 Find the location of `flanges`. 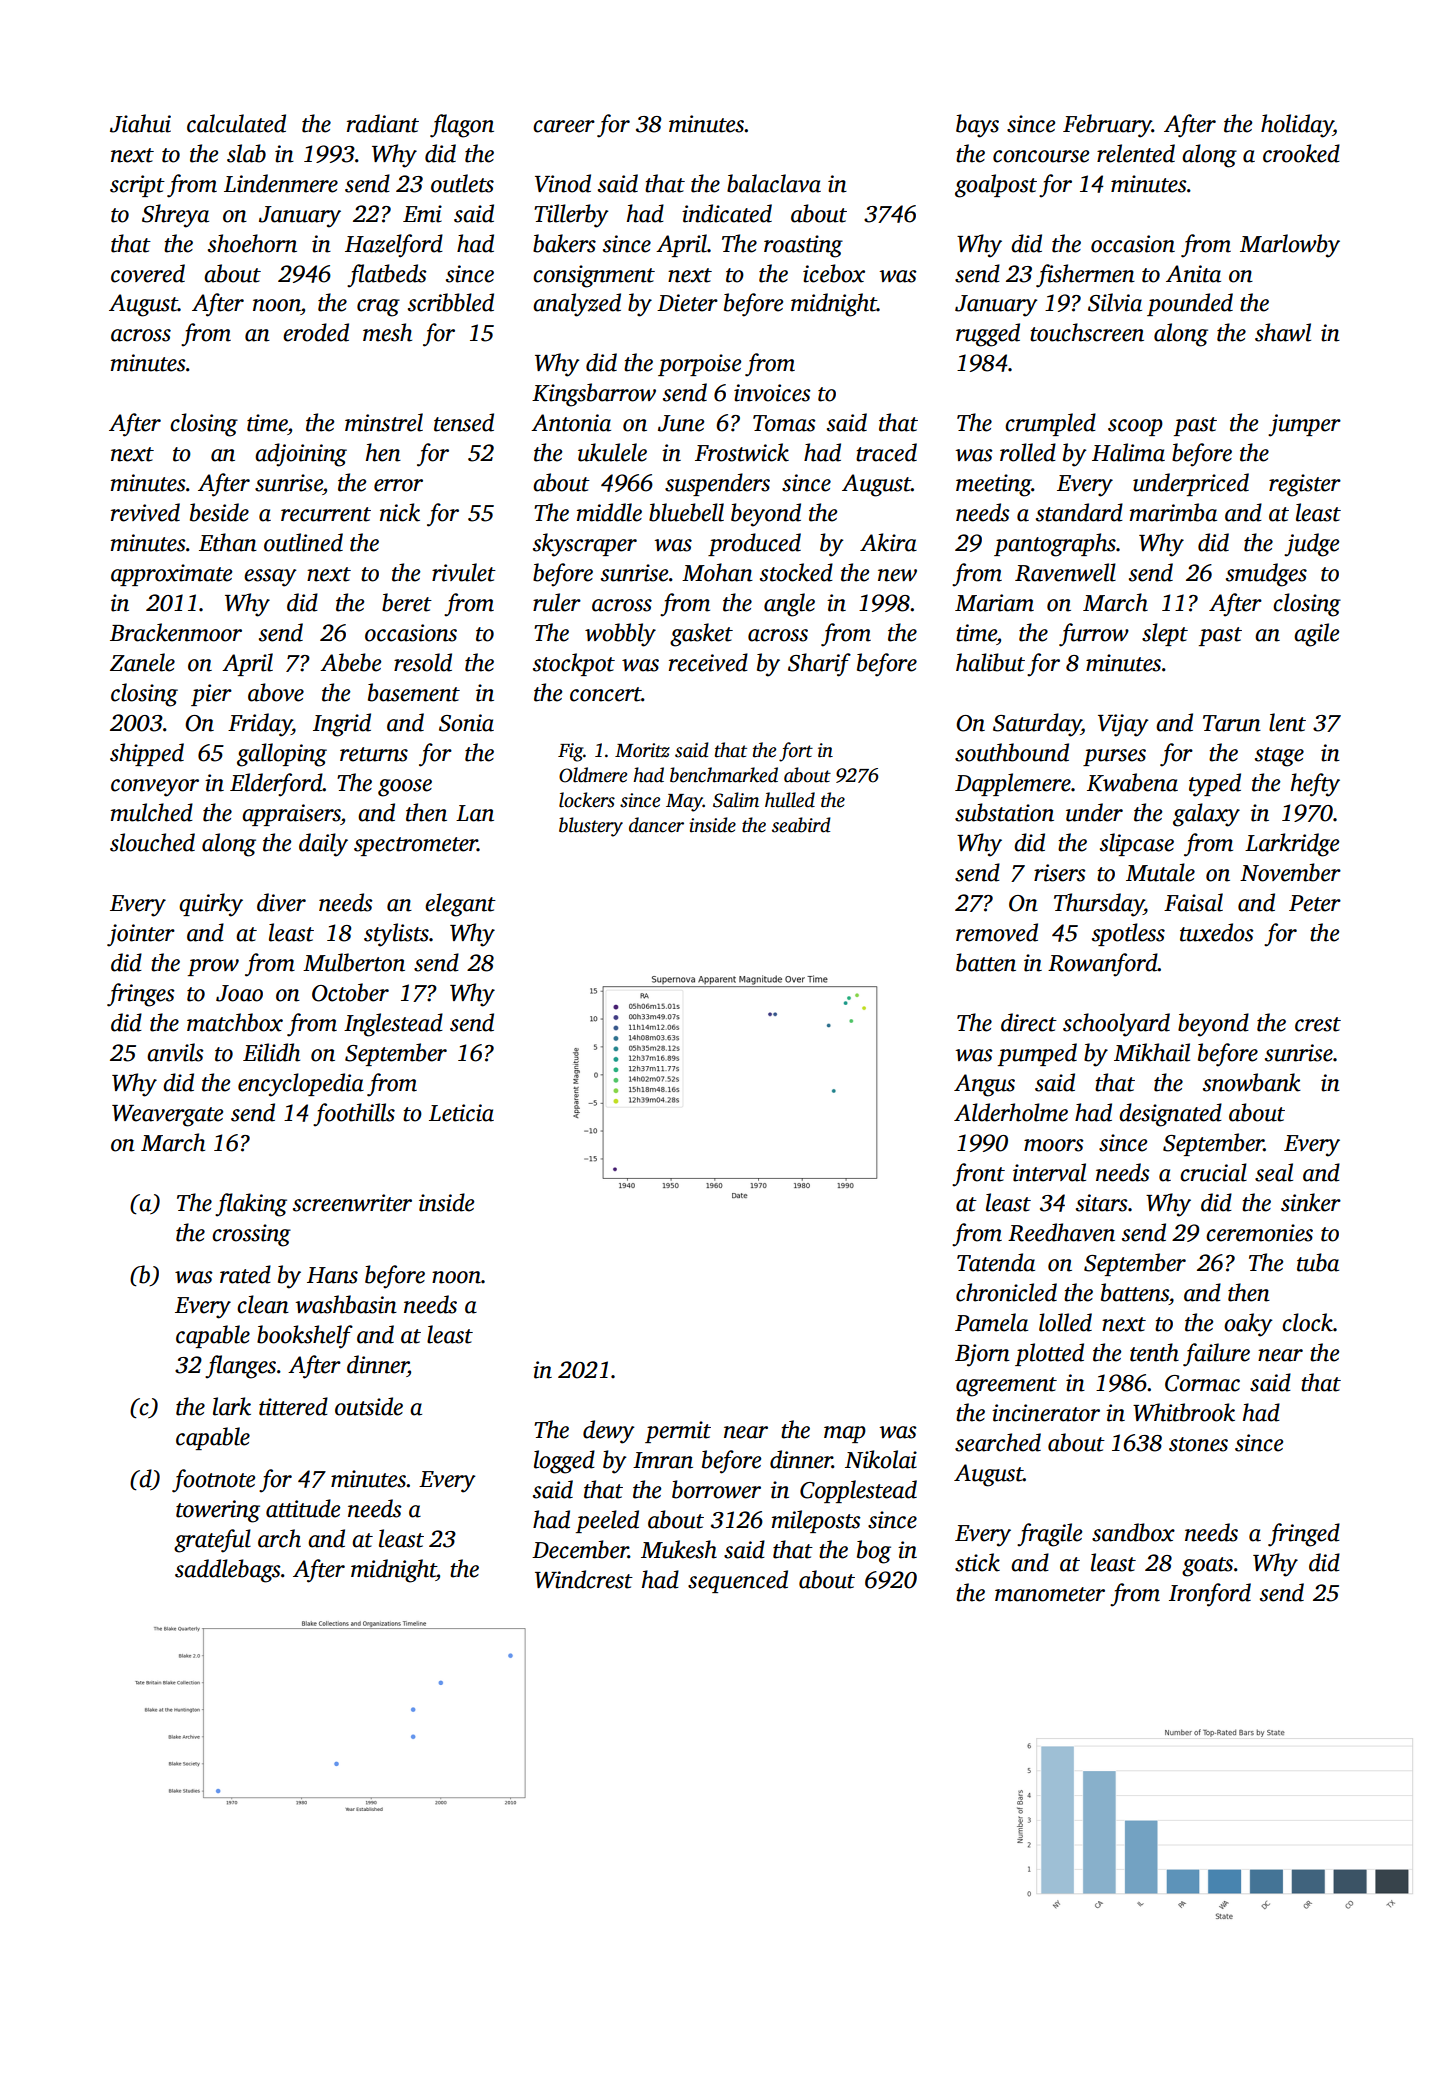

flanges is located at coordinates (240, 1367).
